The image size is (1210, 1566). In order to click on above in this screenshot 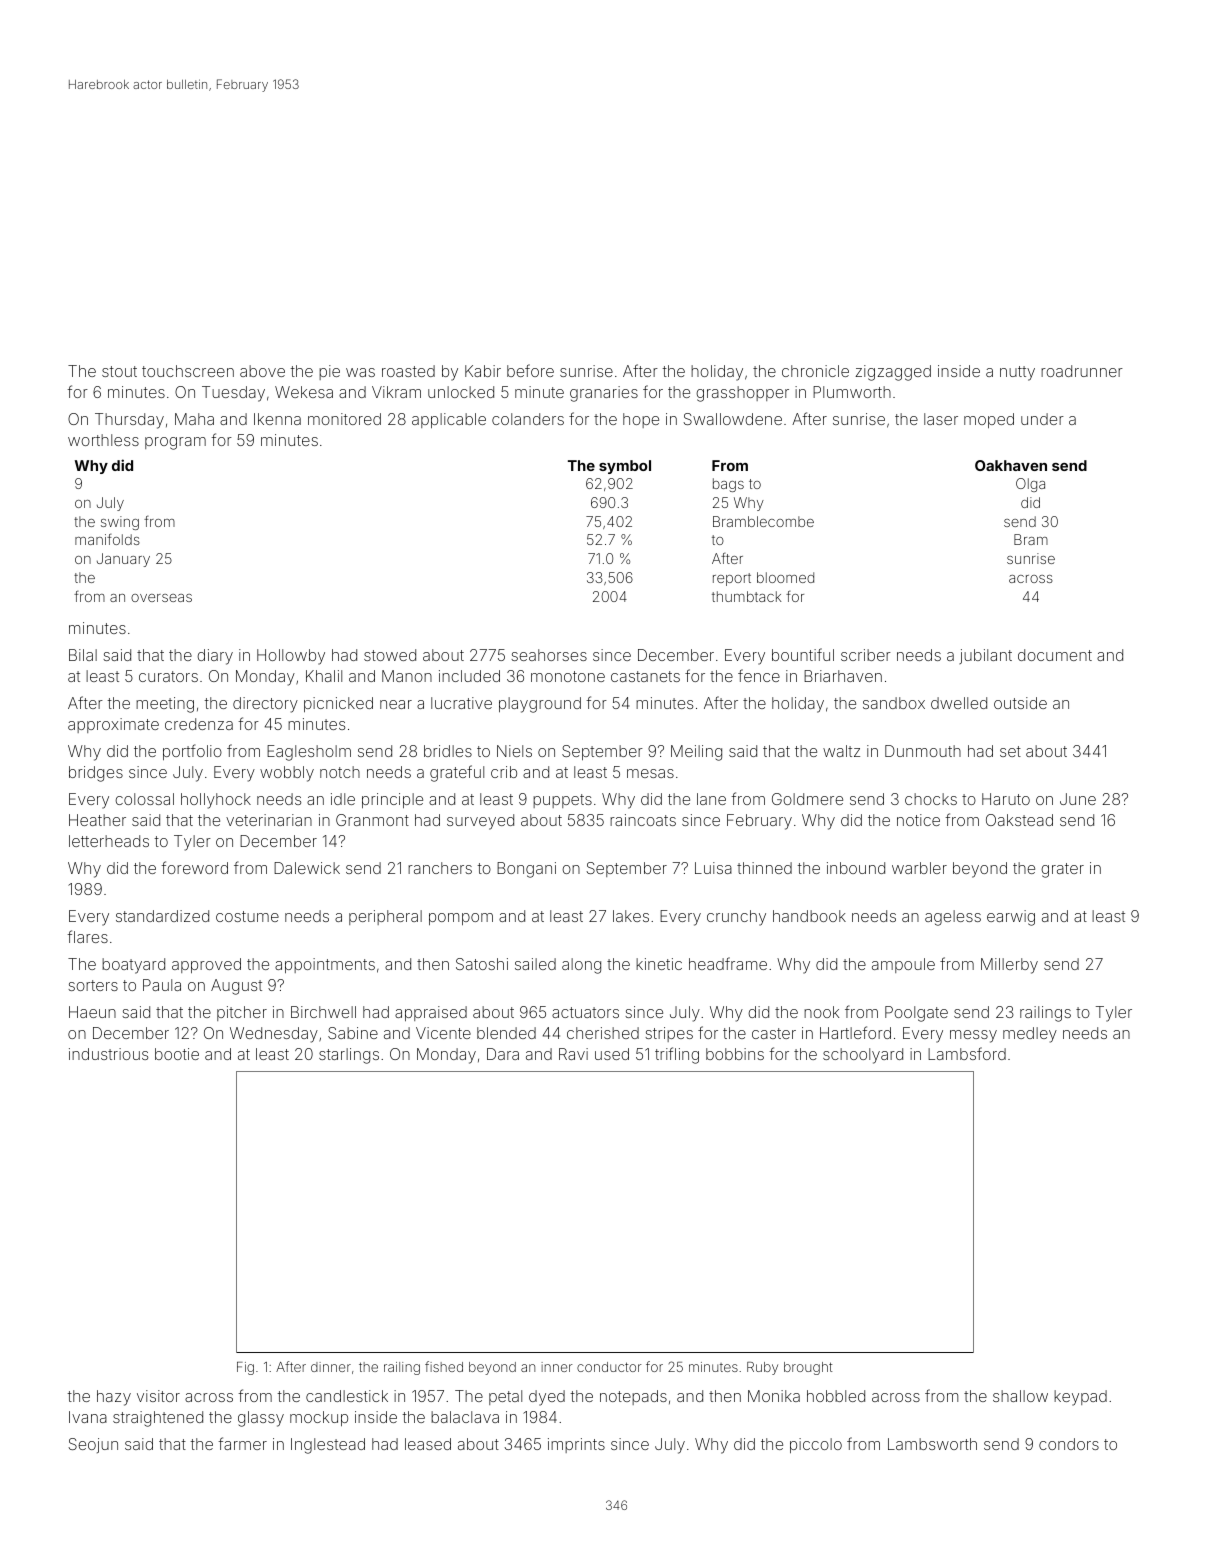, I will do `click(262, 371)`.
